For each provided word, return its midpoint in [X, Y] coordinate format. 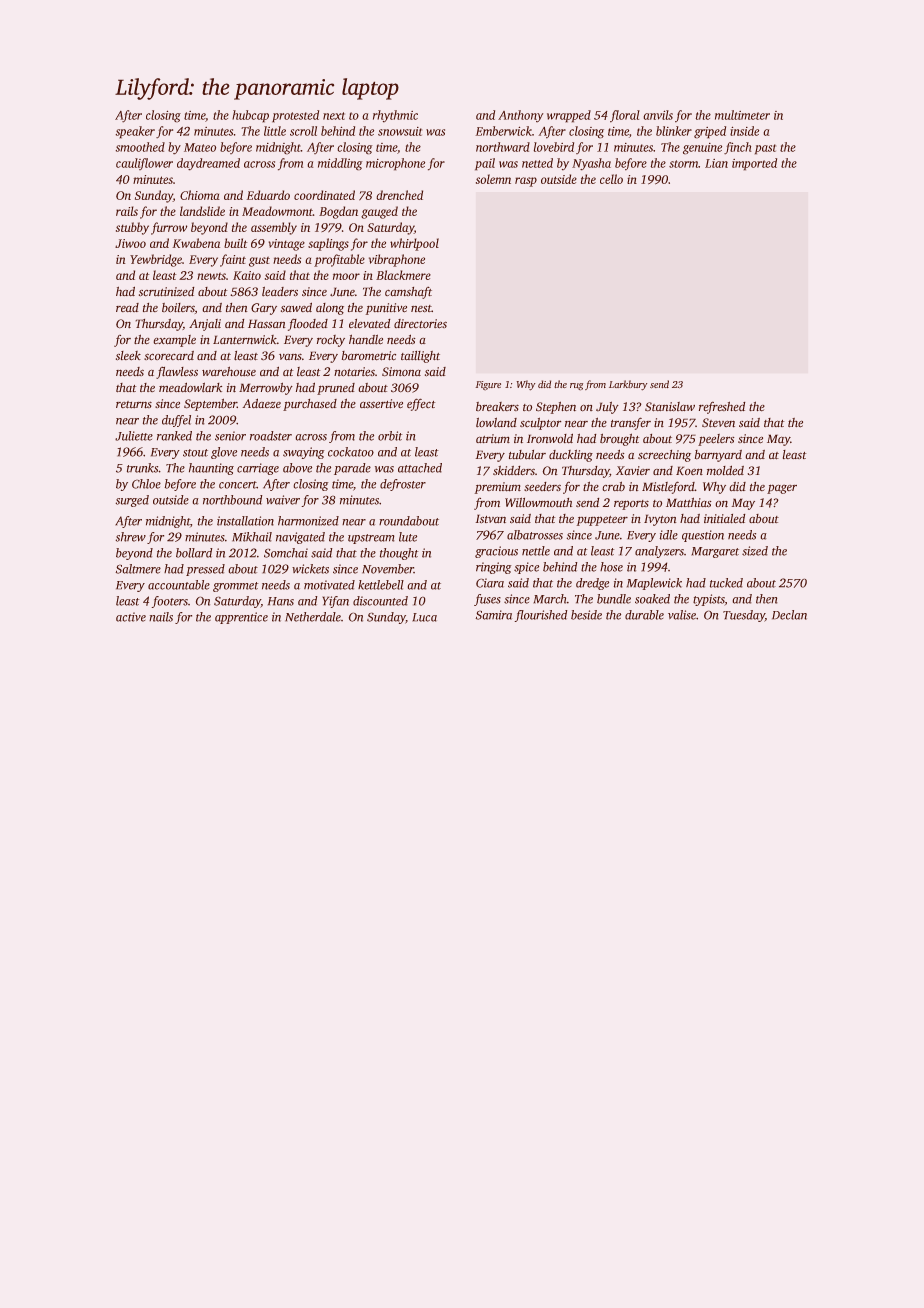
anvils [658, 115]
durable [644, 615]
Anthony [521, 116]
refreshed [722, 407]
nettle [536, 551]
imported [754, 164]
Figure [488, 386]
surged [132, 501]
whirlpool [414, 244]
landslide [202, 211]
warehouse [229, 371]
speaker [135, 132]
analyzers [659, 552]
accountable [179, 585]
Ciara [490, 583]
